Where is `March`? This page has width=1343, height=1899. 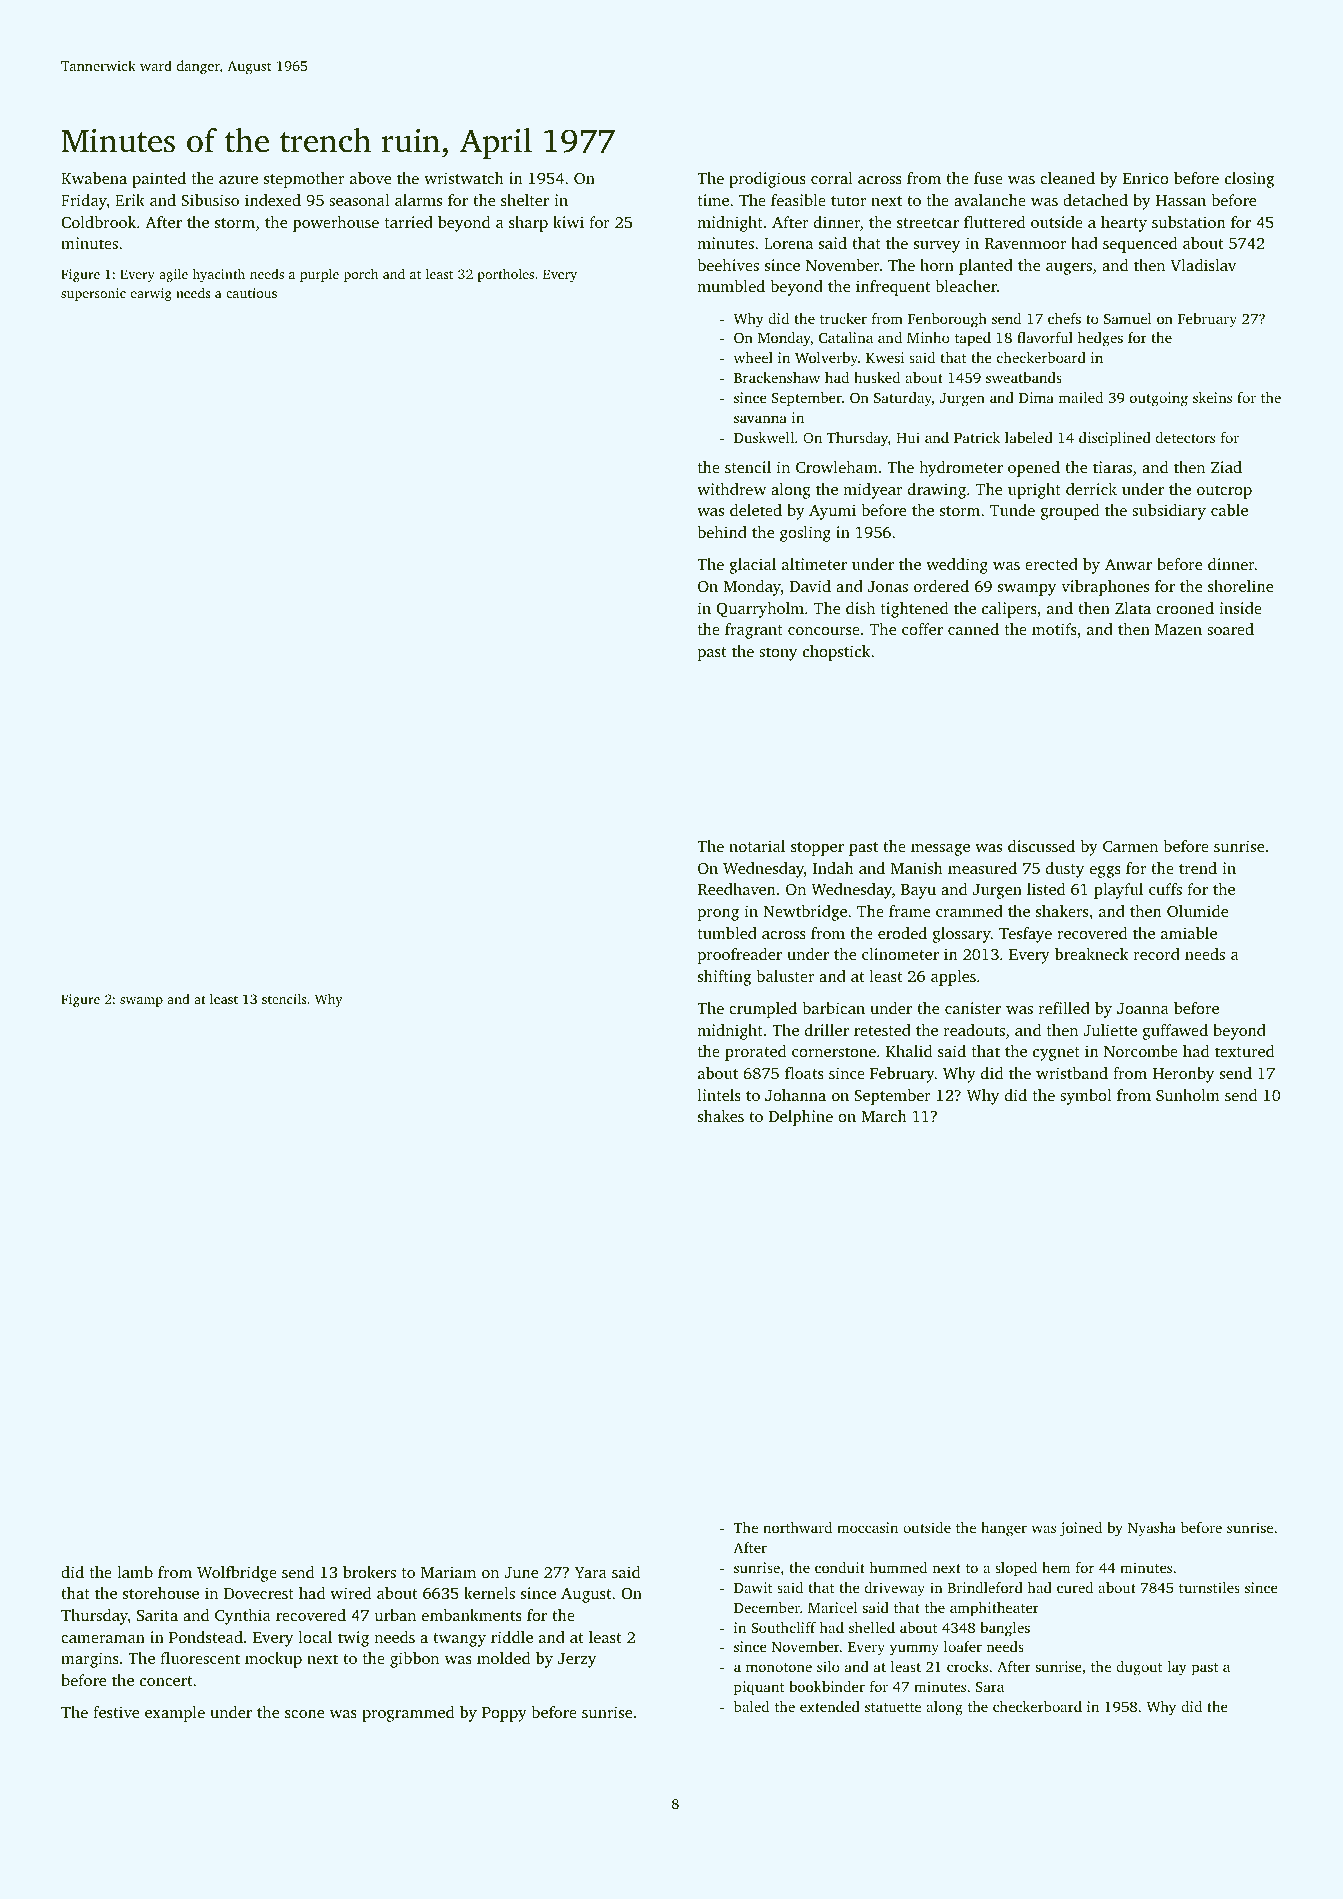 March is located at coordinates (884, 1116).
